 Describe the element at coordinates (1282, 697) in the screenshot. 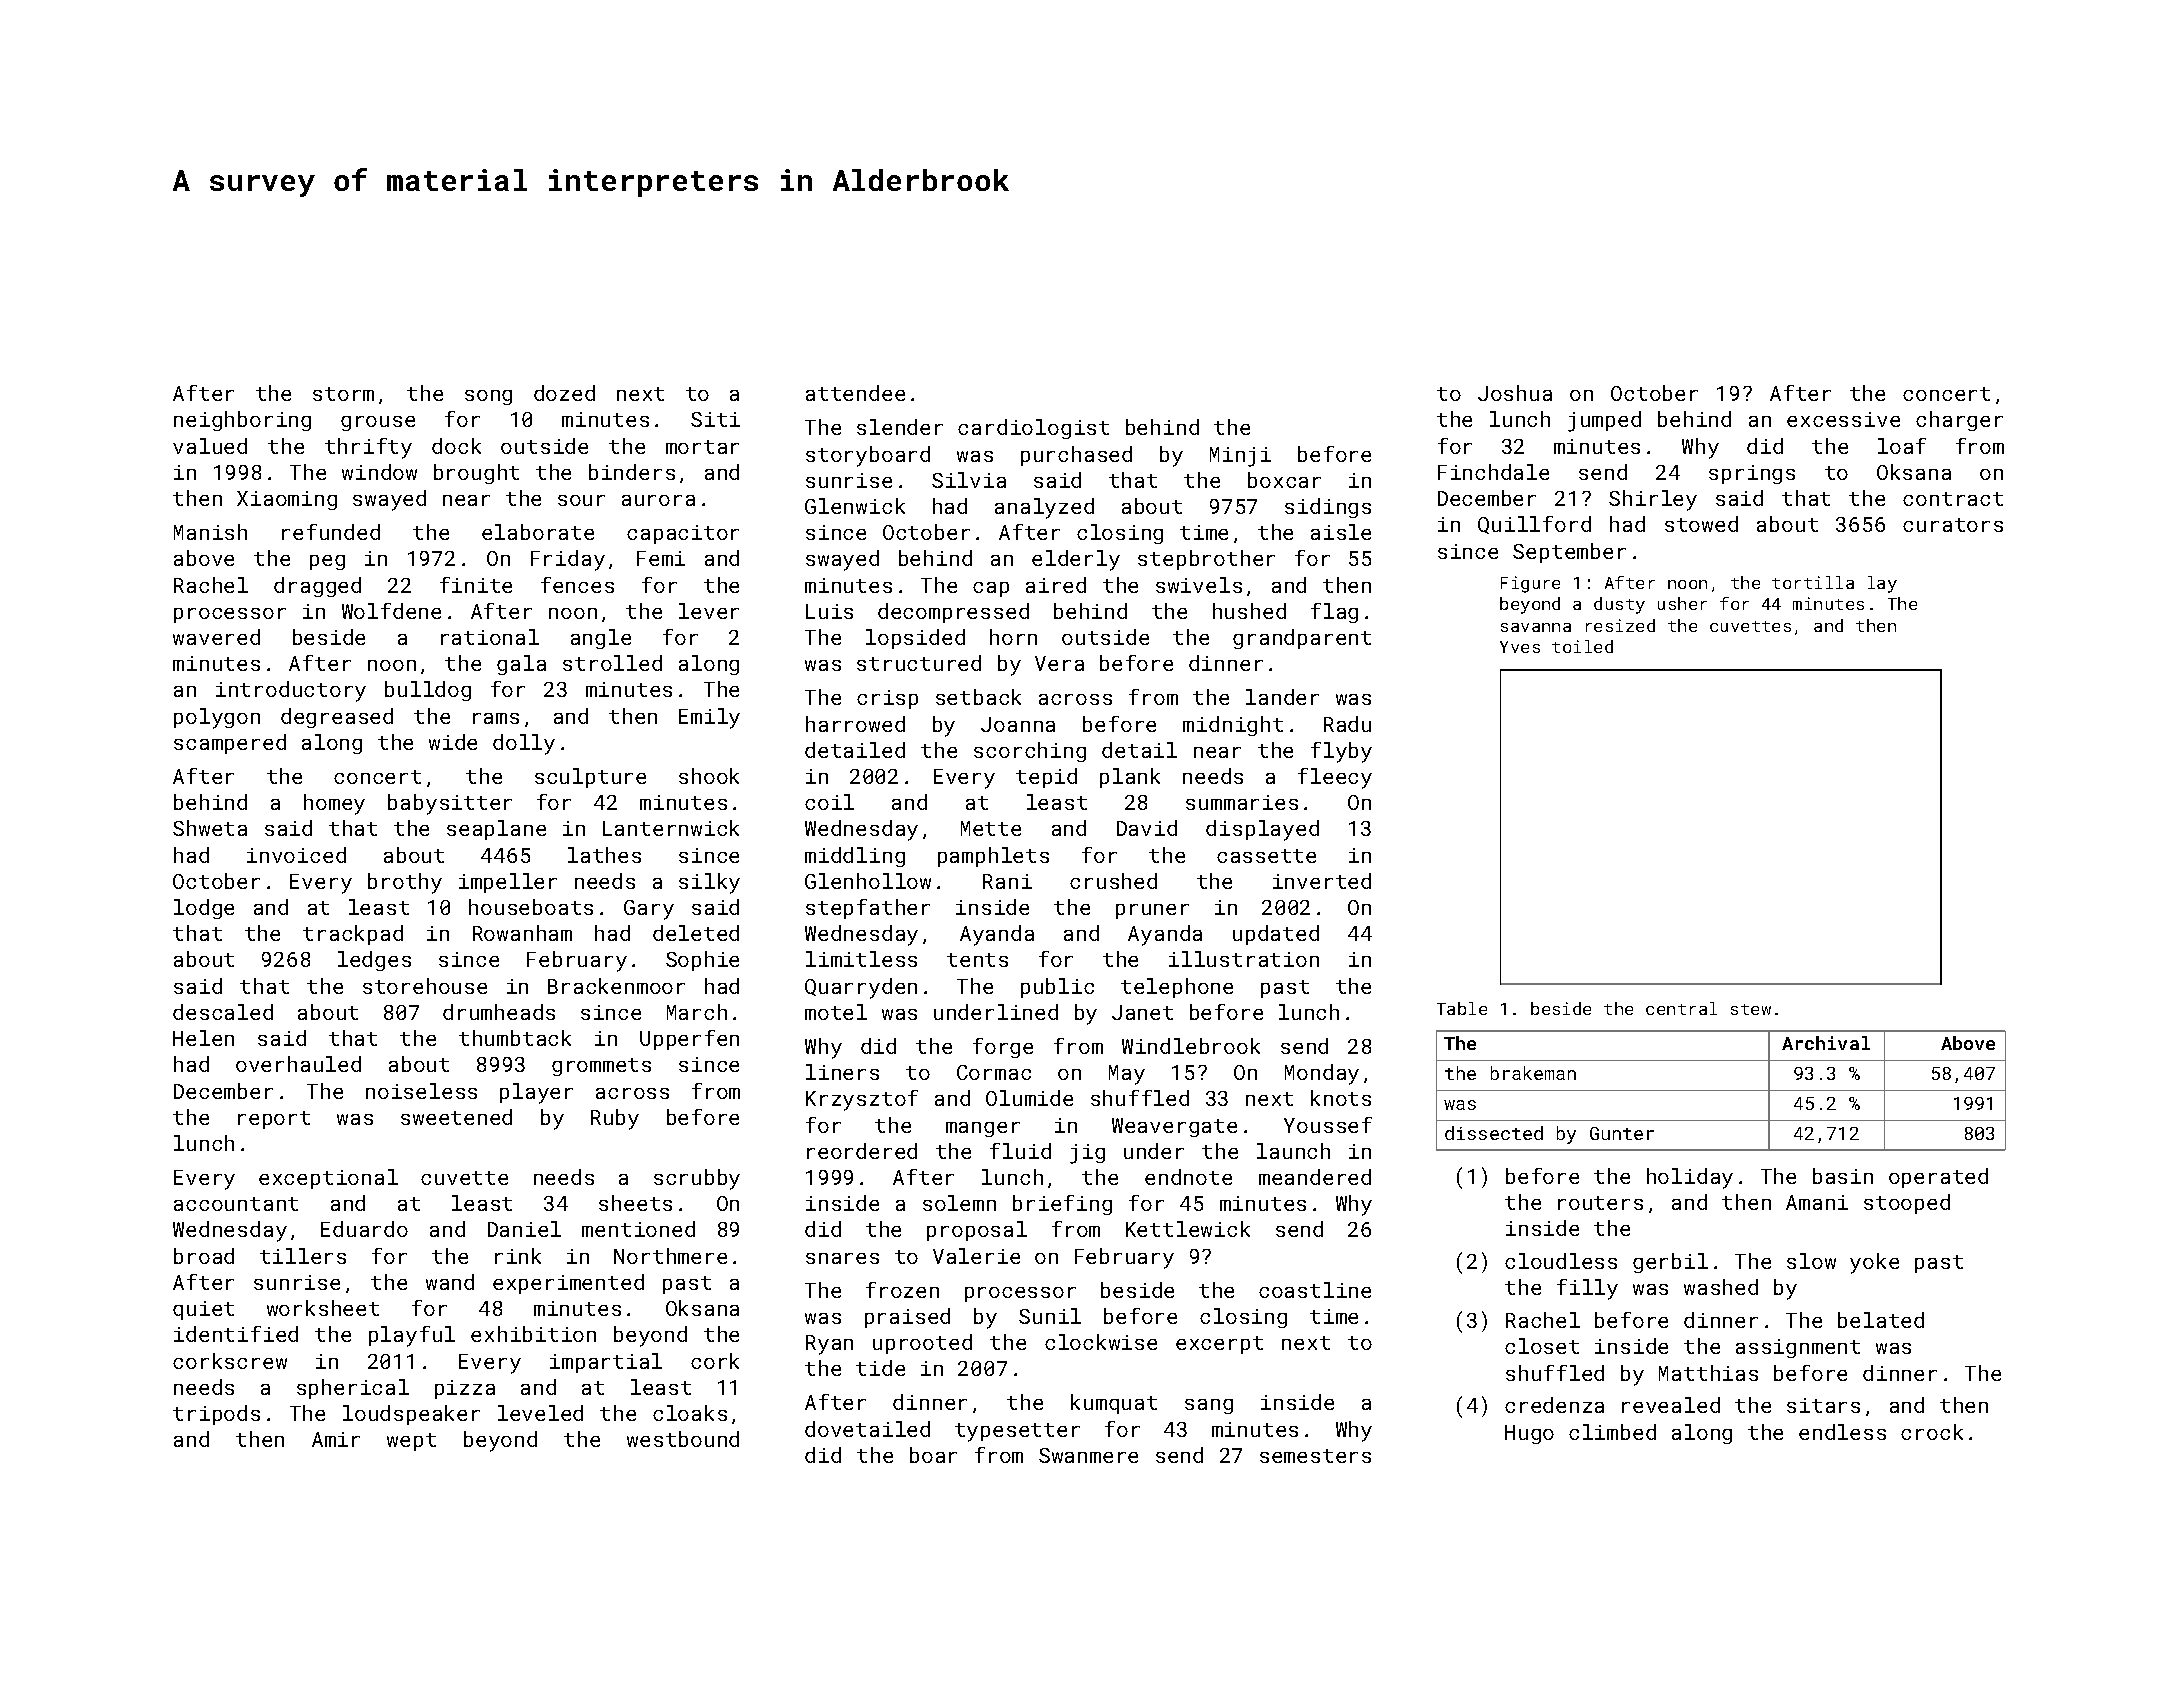

I see `lander` at that location.
